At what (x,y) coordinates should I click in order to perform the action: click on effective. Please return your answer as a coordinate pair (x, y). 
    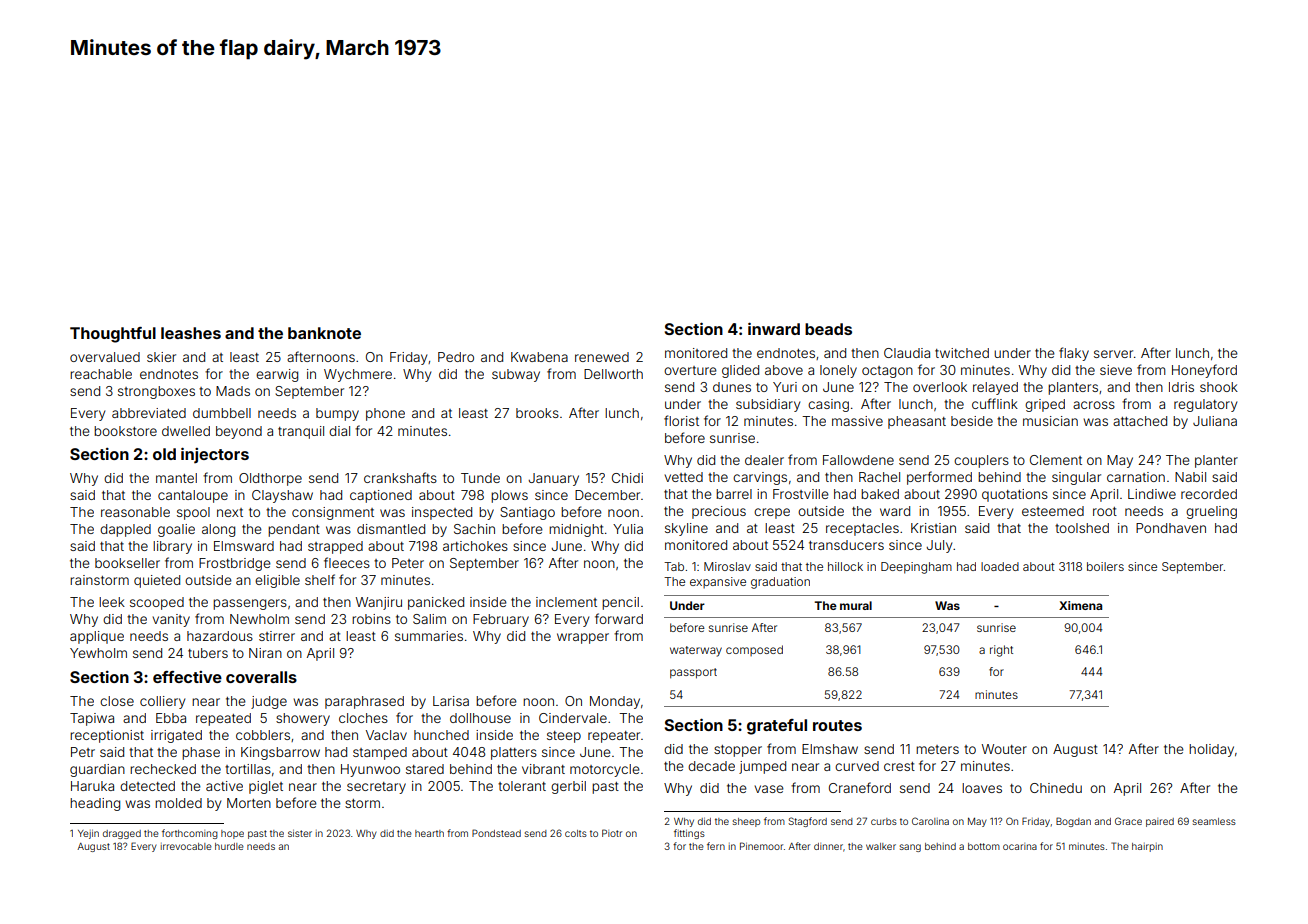
    Looking at the image, I should click on (187, 677).
